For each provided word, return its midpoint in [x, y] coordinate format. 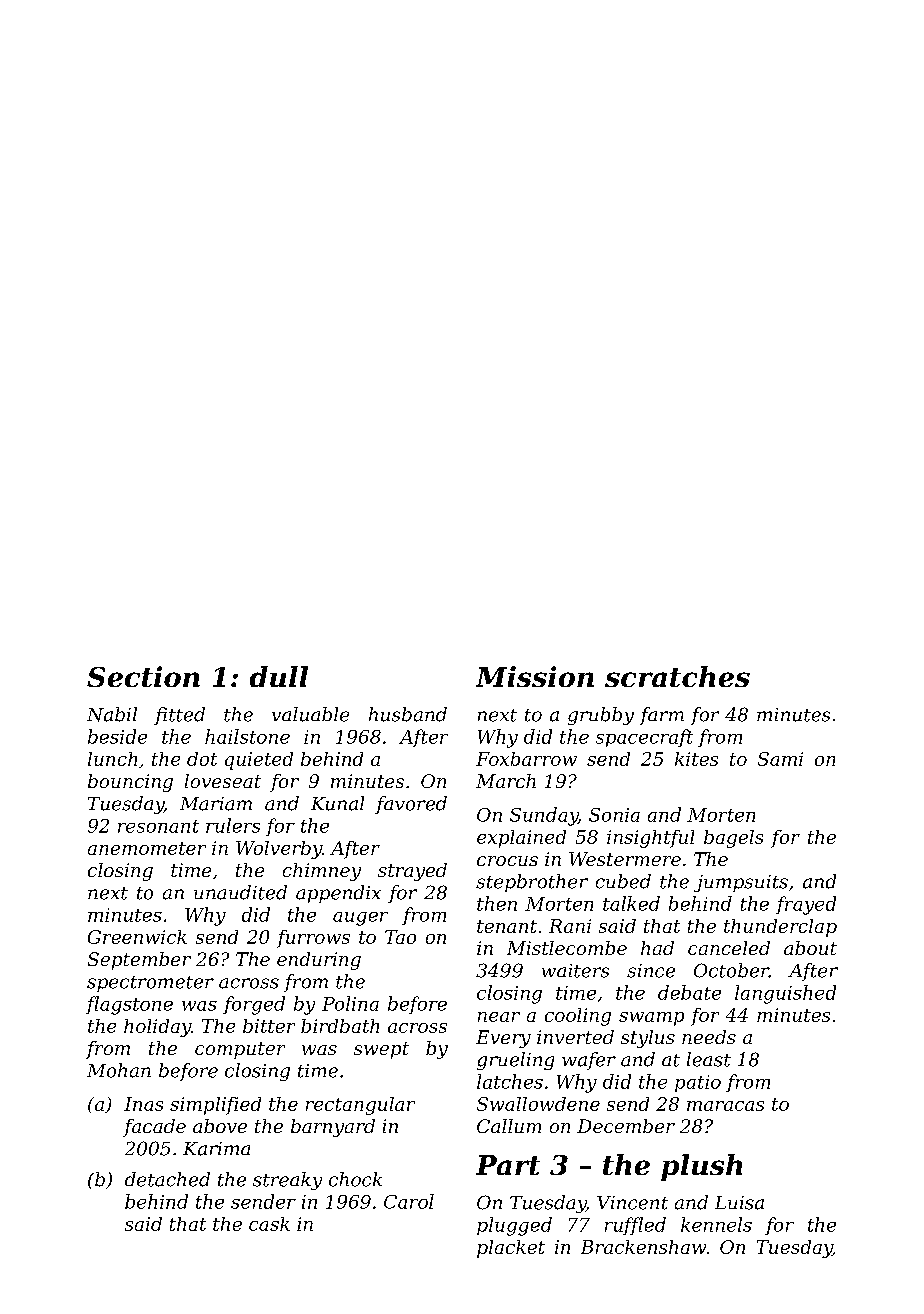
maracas [725, 1106]
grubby [601, 716]
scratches [677, 676]
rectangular [360, 1106]
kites [696, 759]
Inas [143, 1104]
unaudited [240, 892]
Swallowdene [538, 1104]
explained [521, 839]
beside [117, 736]
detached [167, 1179]
